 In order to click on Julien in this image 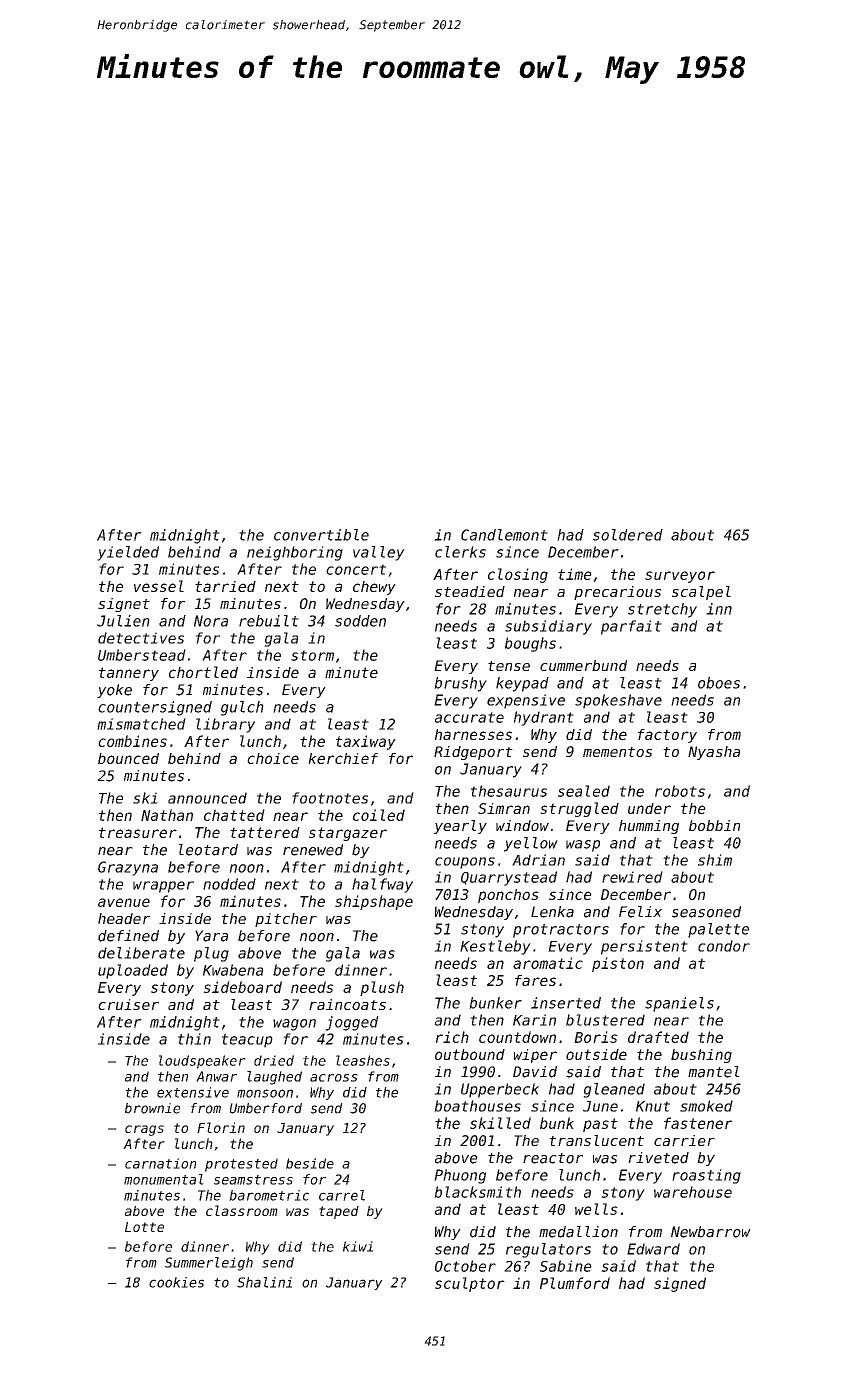, I will do `click(123, 621)`.
